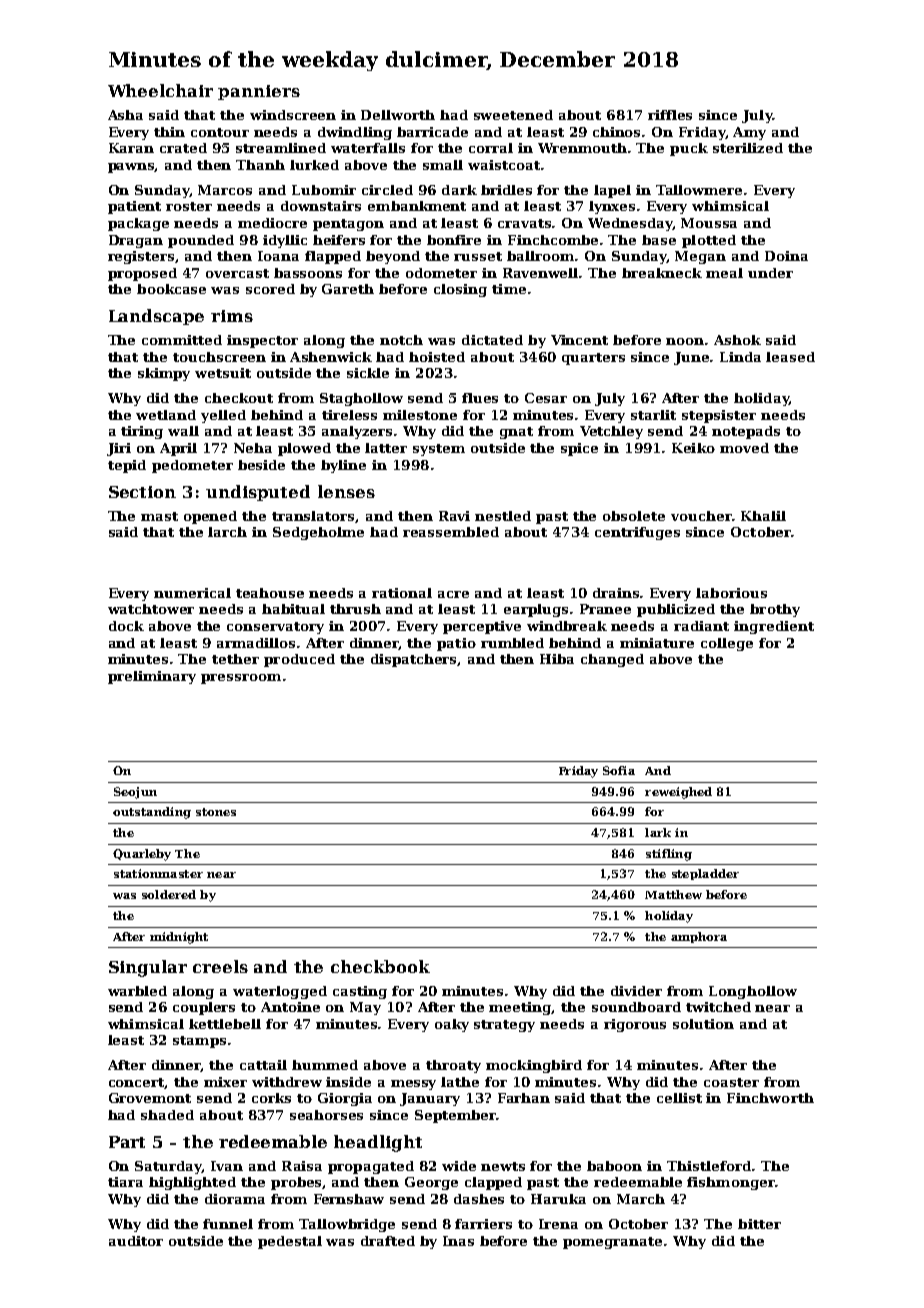 This screenshot has height=1308, width=924. I want to click on stones, so click(216, 812).
